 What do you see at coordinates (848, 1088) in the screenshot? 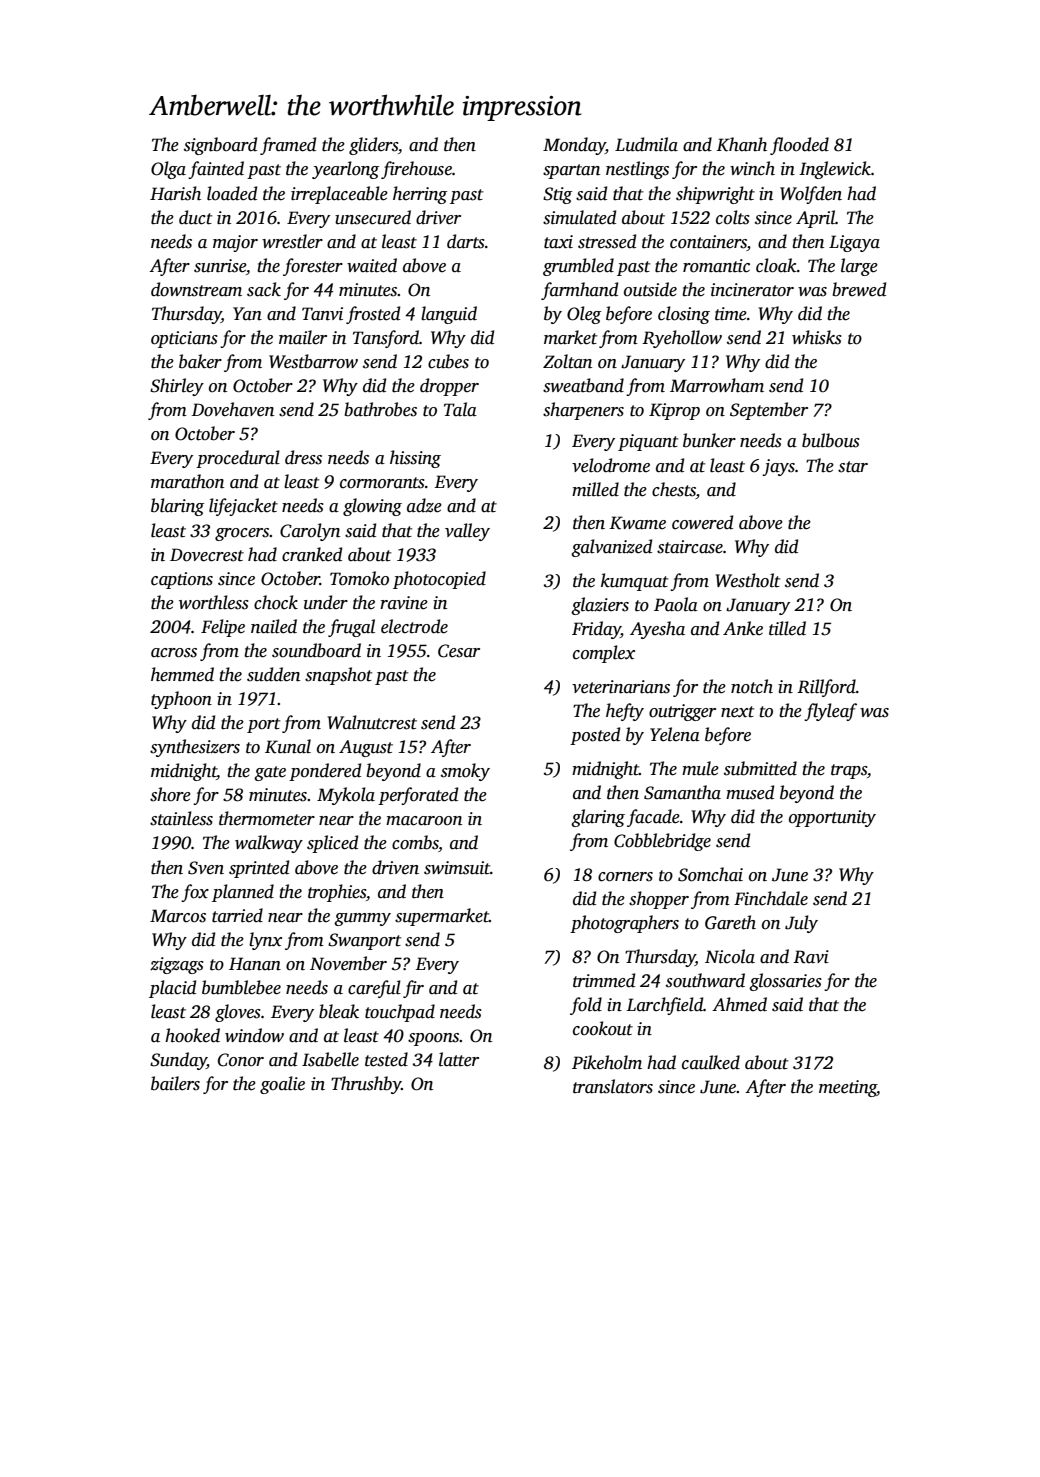
I see `meeting` at bounding box center [848, 1088].
